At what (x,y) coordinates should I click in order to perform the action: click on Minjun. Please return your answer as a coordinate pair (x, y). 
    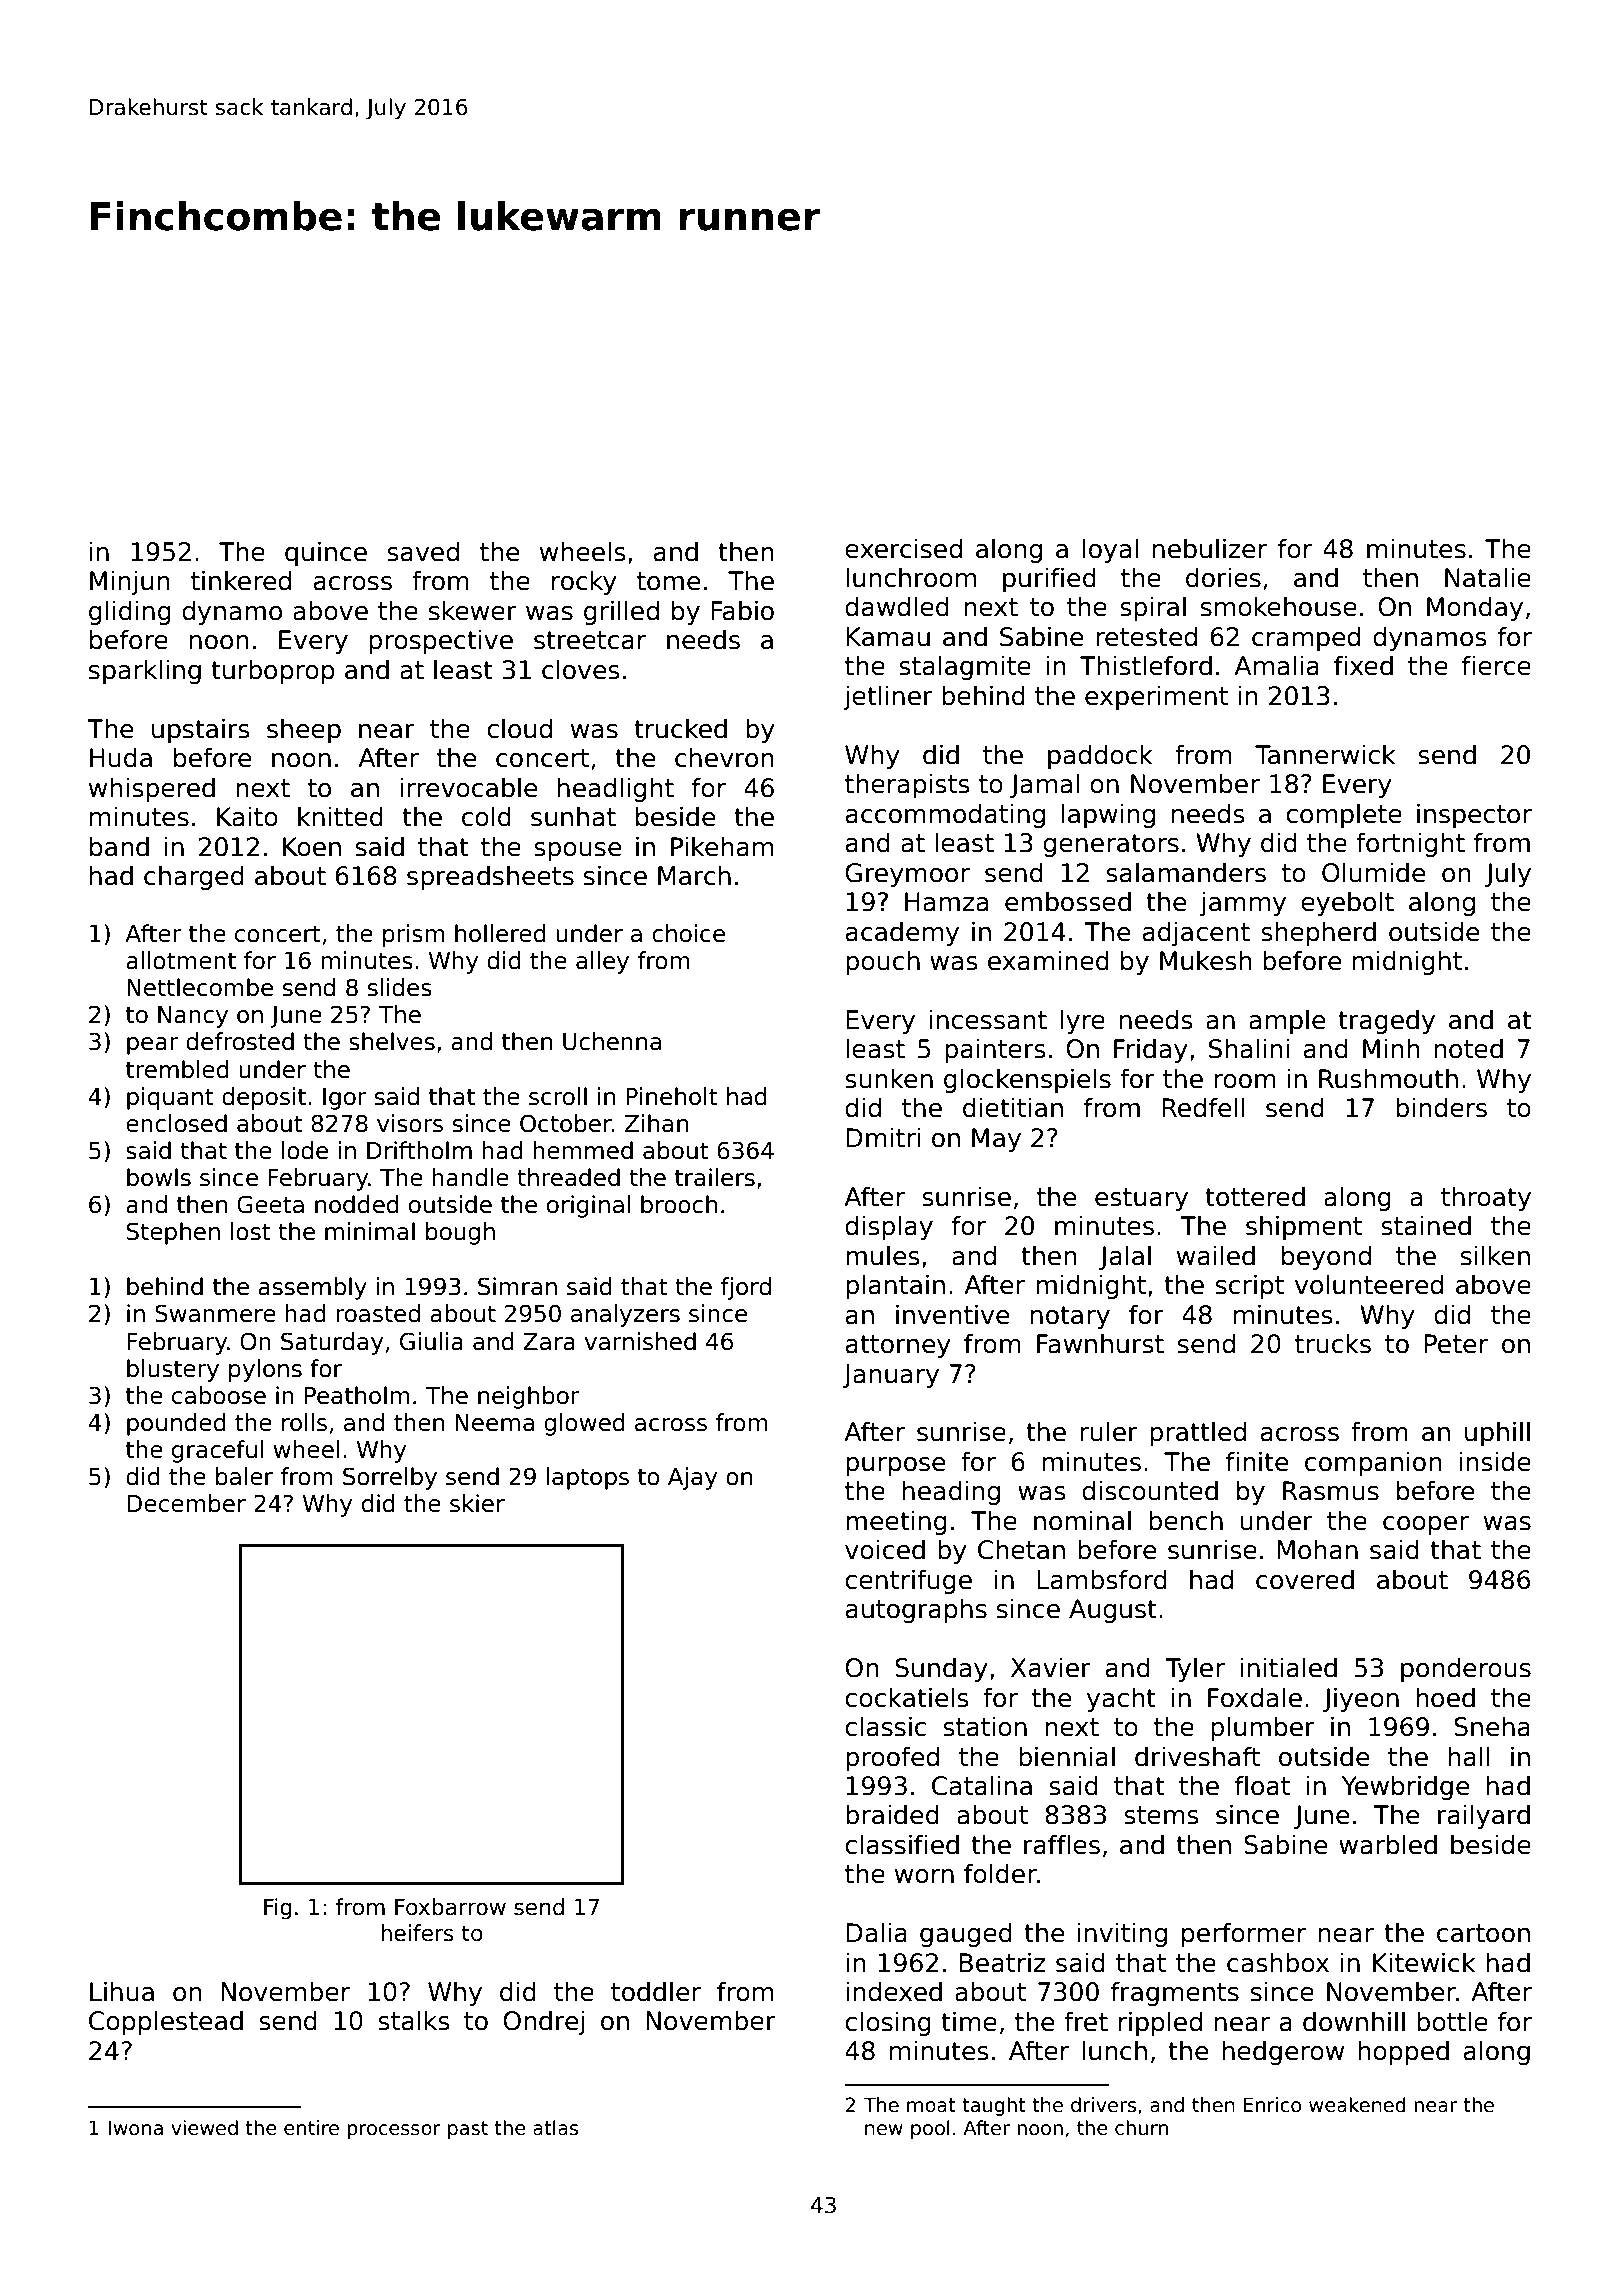
    Looking at the image, I should click on (129, 582).
